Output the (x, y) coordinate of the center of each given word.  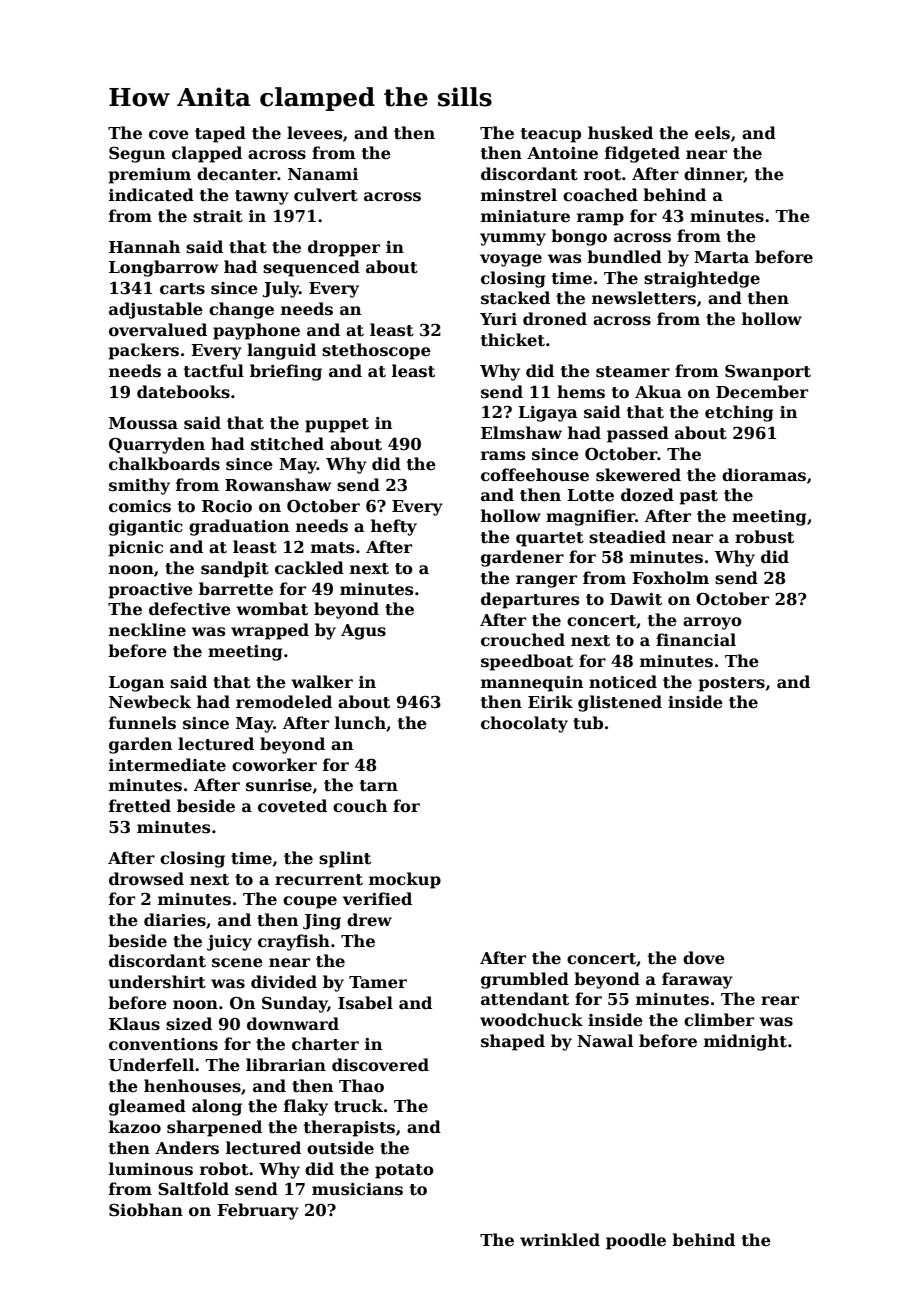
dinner (714, 175)
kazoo (135, 1127)
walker (322, 681)
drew (369, 920)
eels (712, 133)
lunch (360, 723)
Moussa (143, 423)
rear (780, 1000)
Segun (137, 155)
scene (237, 963)
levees (314, 133)
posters (731, 684)
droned (555, 319)
